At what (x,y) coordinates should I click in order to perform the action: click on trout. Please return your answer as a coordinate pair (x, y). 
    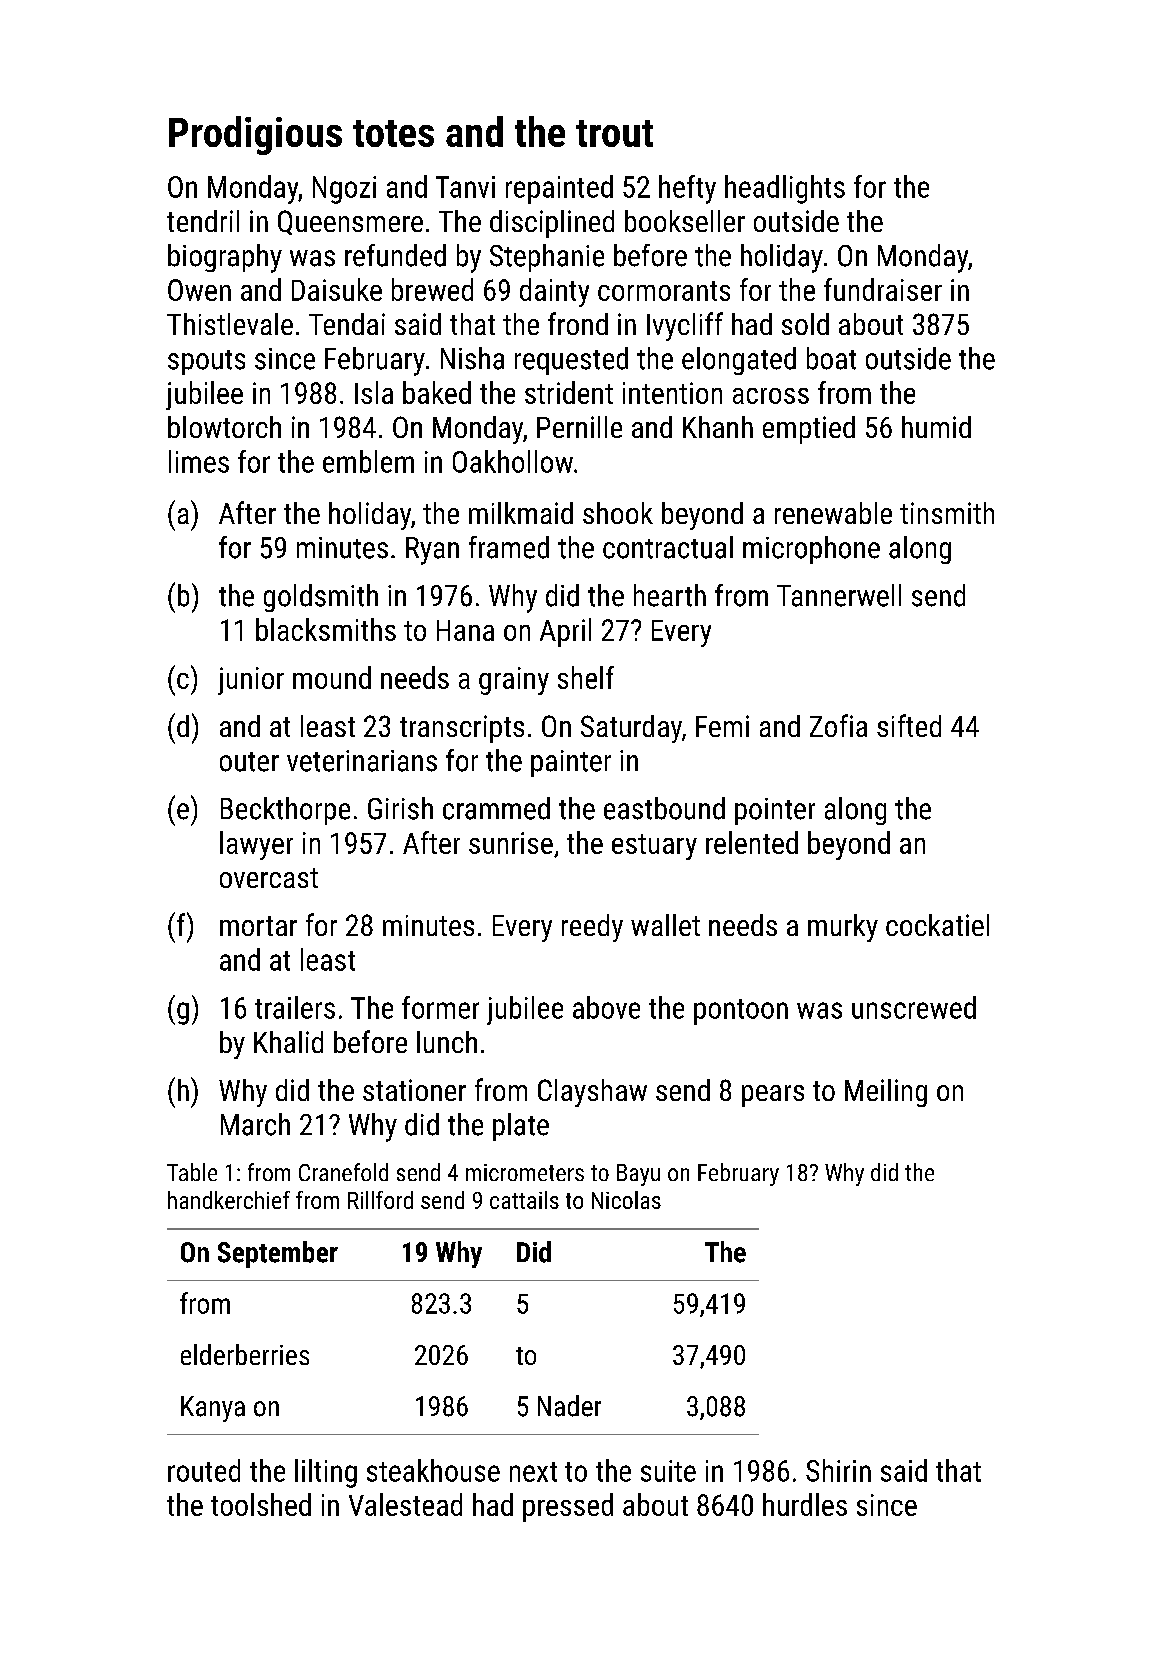
    Looking at the image, I should click on (614, 133).
